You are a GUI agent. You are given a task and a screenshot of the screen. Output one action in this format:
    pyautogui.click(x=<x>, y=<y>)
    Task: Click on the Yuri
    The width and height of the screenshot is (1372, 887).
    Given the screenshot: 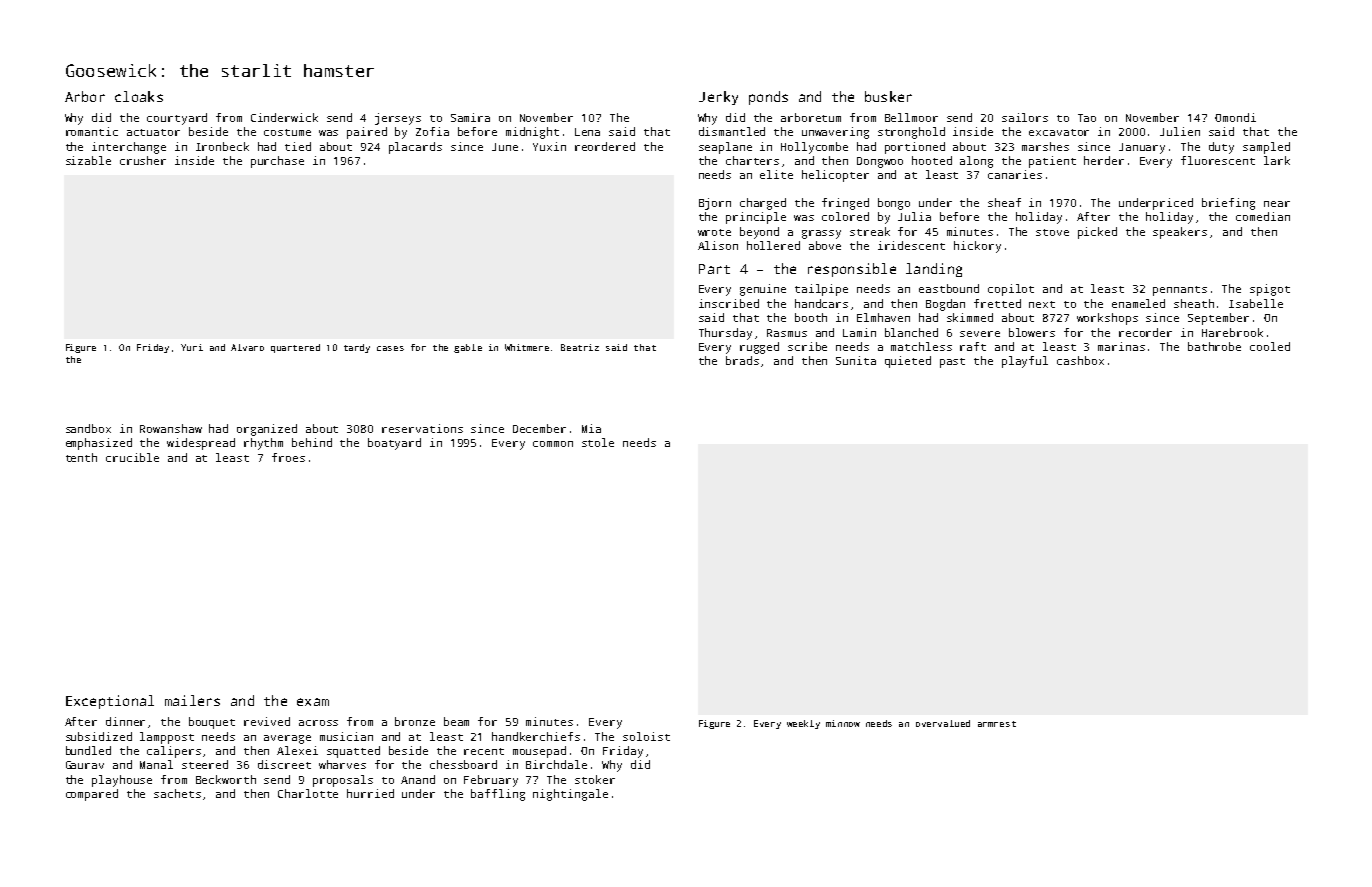 What is the action you would take?
    pyautogui.click(x=192, y=347)
